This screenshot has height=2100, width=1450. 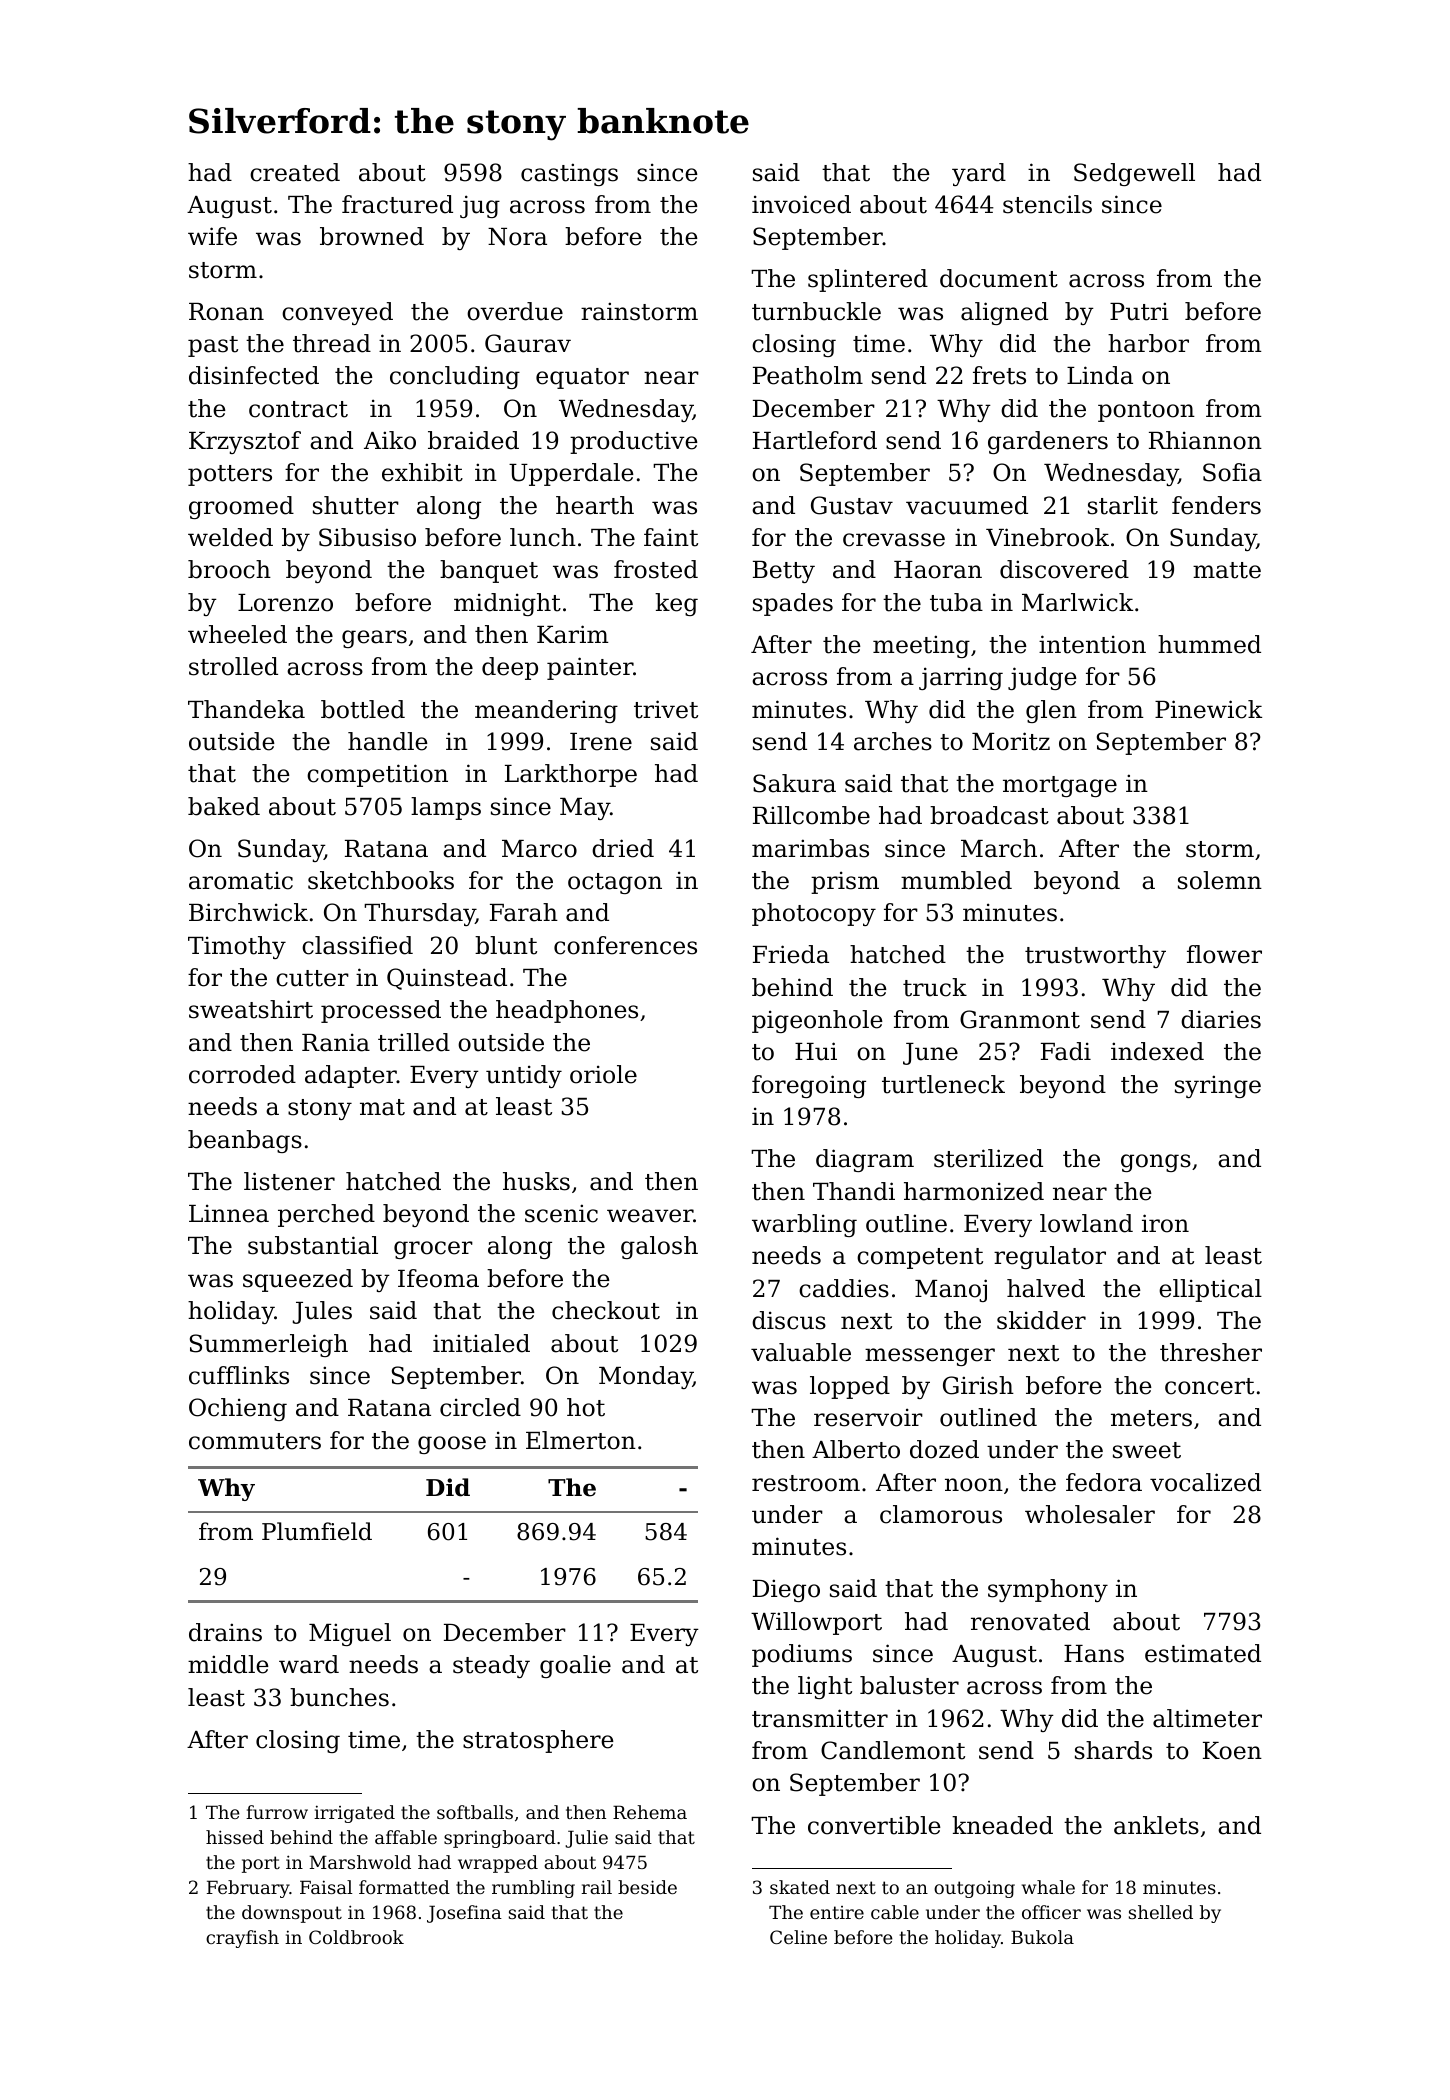 What do you see at coordinates (1151, 1418) in the screenshot?
I see `meters` at bounding box center [1151, 1418].
